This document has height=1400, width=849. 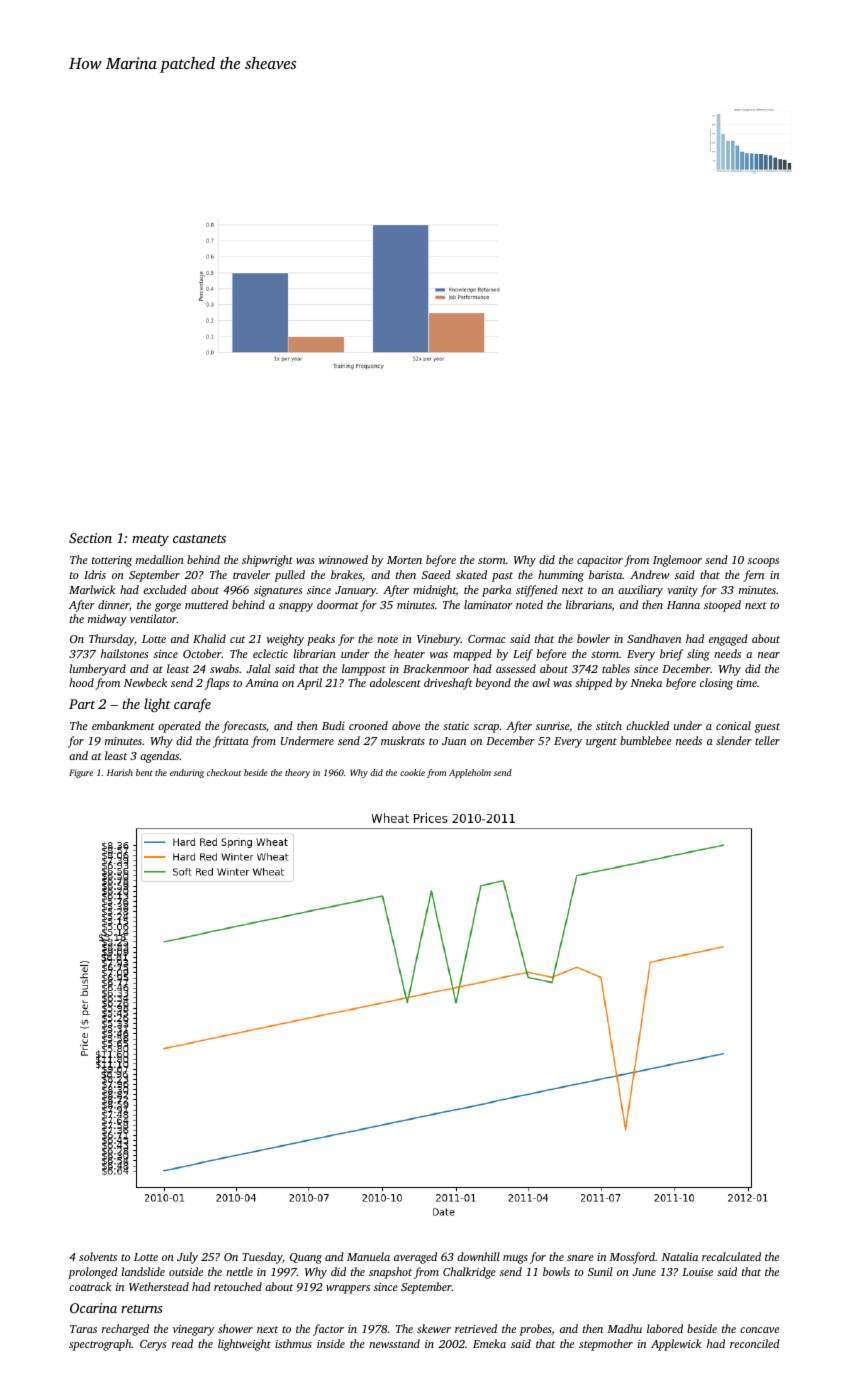 I want to click on near, so click(x=769, y=655).
